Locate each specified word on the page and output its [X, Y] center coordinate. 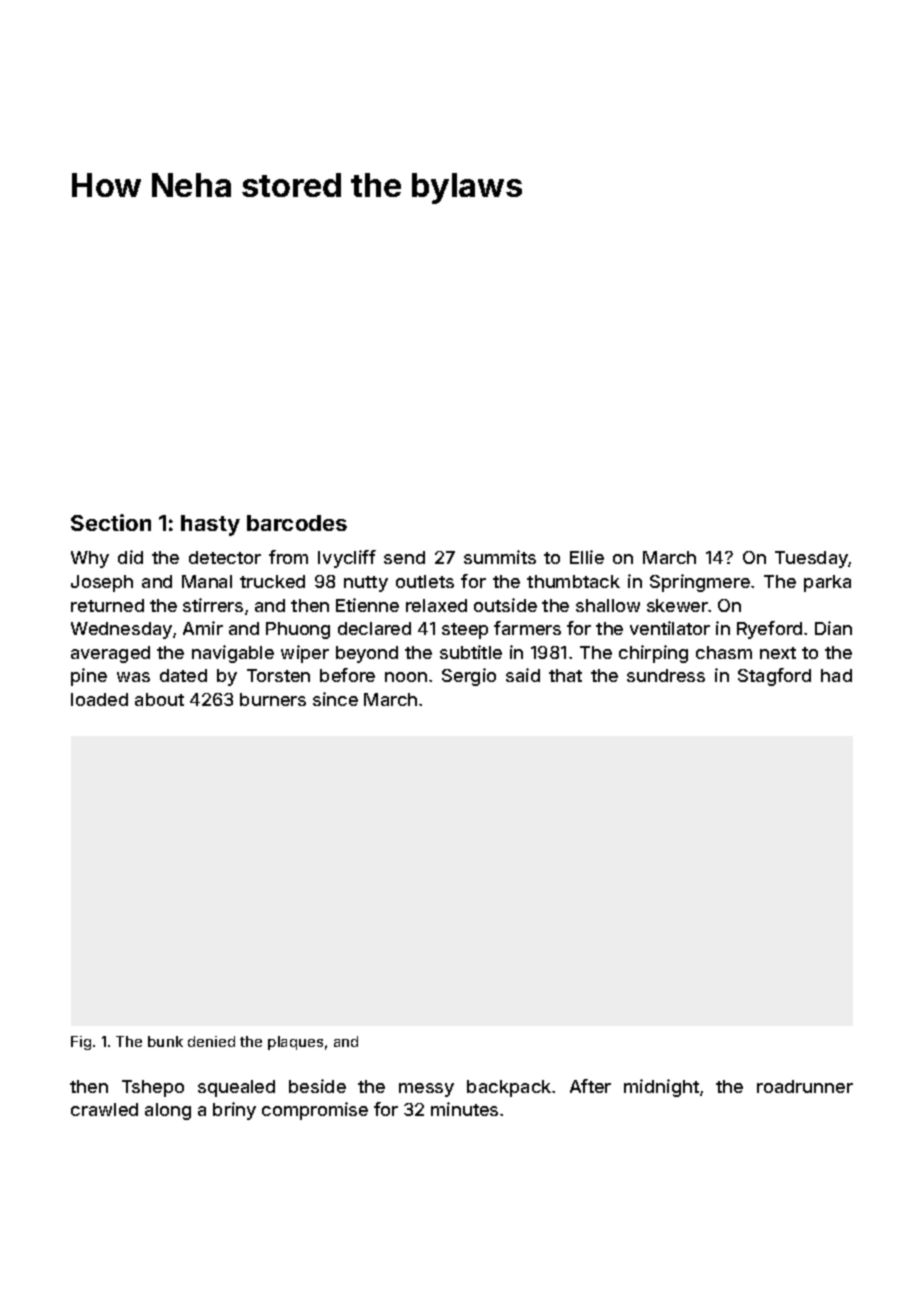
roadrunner [805, 1086]
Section [111, 522]
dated [183, 675]
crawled [104, 1109]
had [836, 675]
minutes [464, 1109]
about [159, 699]
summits [500, 557]
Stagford [774, 677]
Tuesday [811, 559]
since [335, 699]
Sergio [469, 677]
